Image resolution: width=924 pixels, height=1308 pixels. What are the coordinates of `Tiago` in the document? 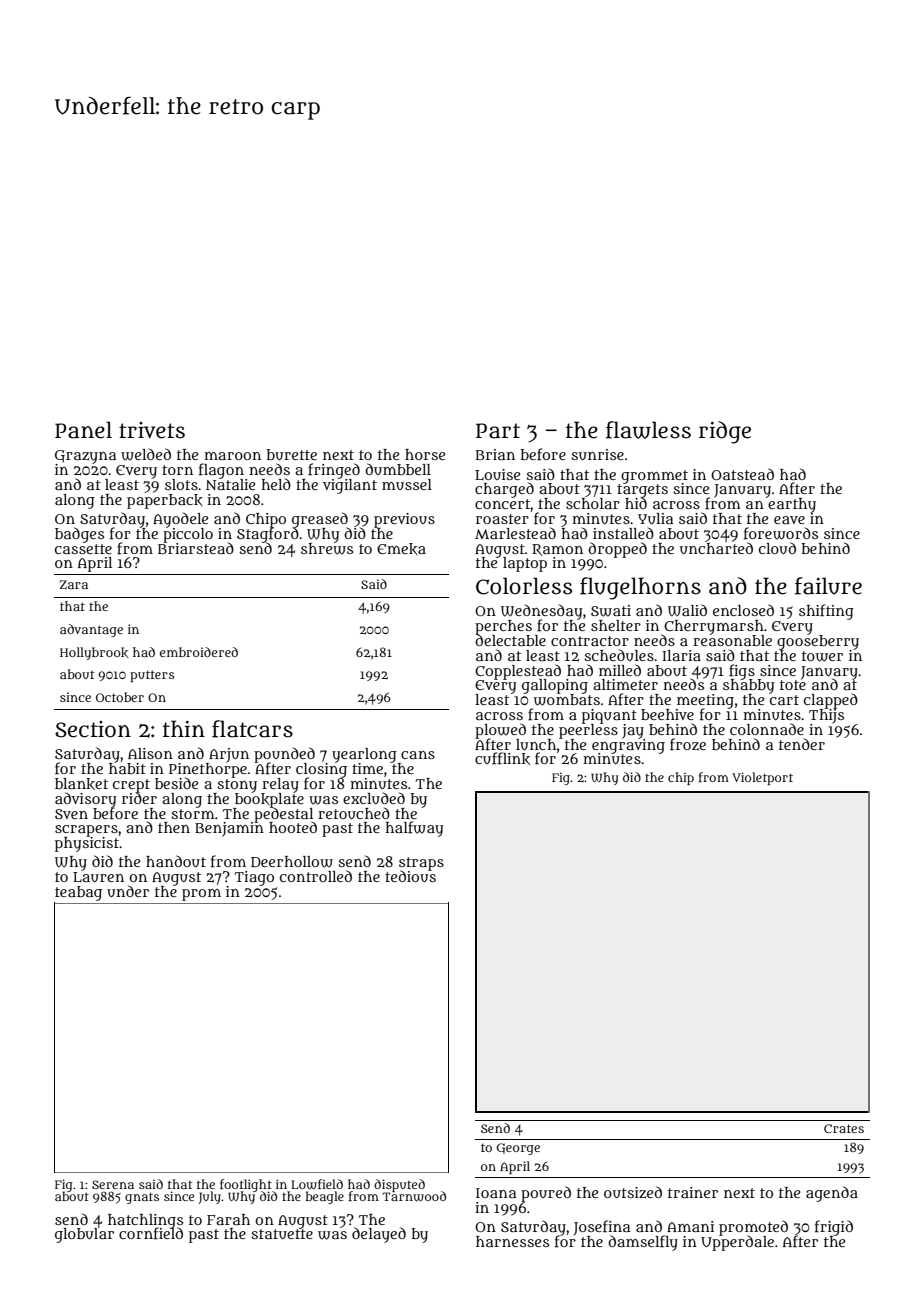 It's located at (254, 878).
